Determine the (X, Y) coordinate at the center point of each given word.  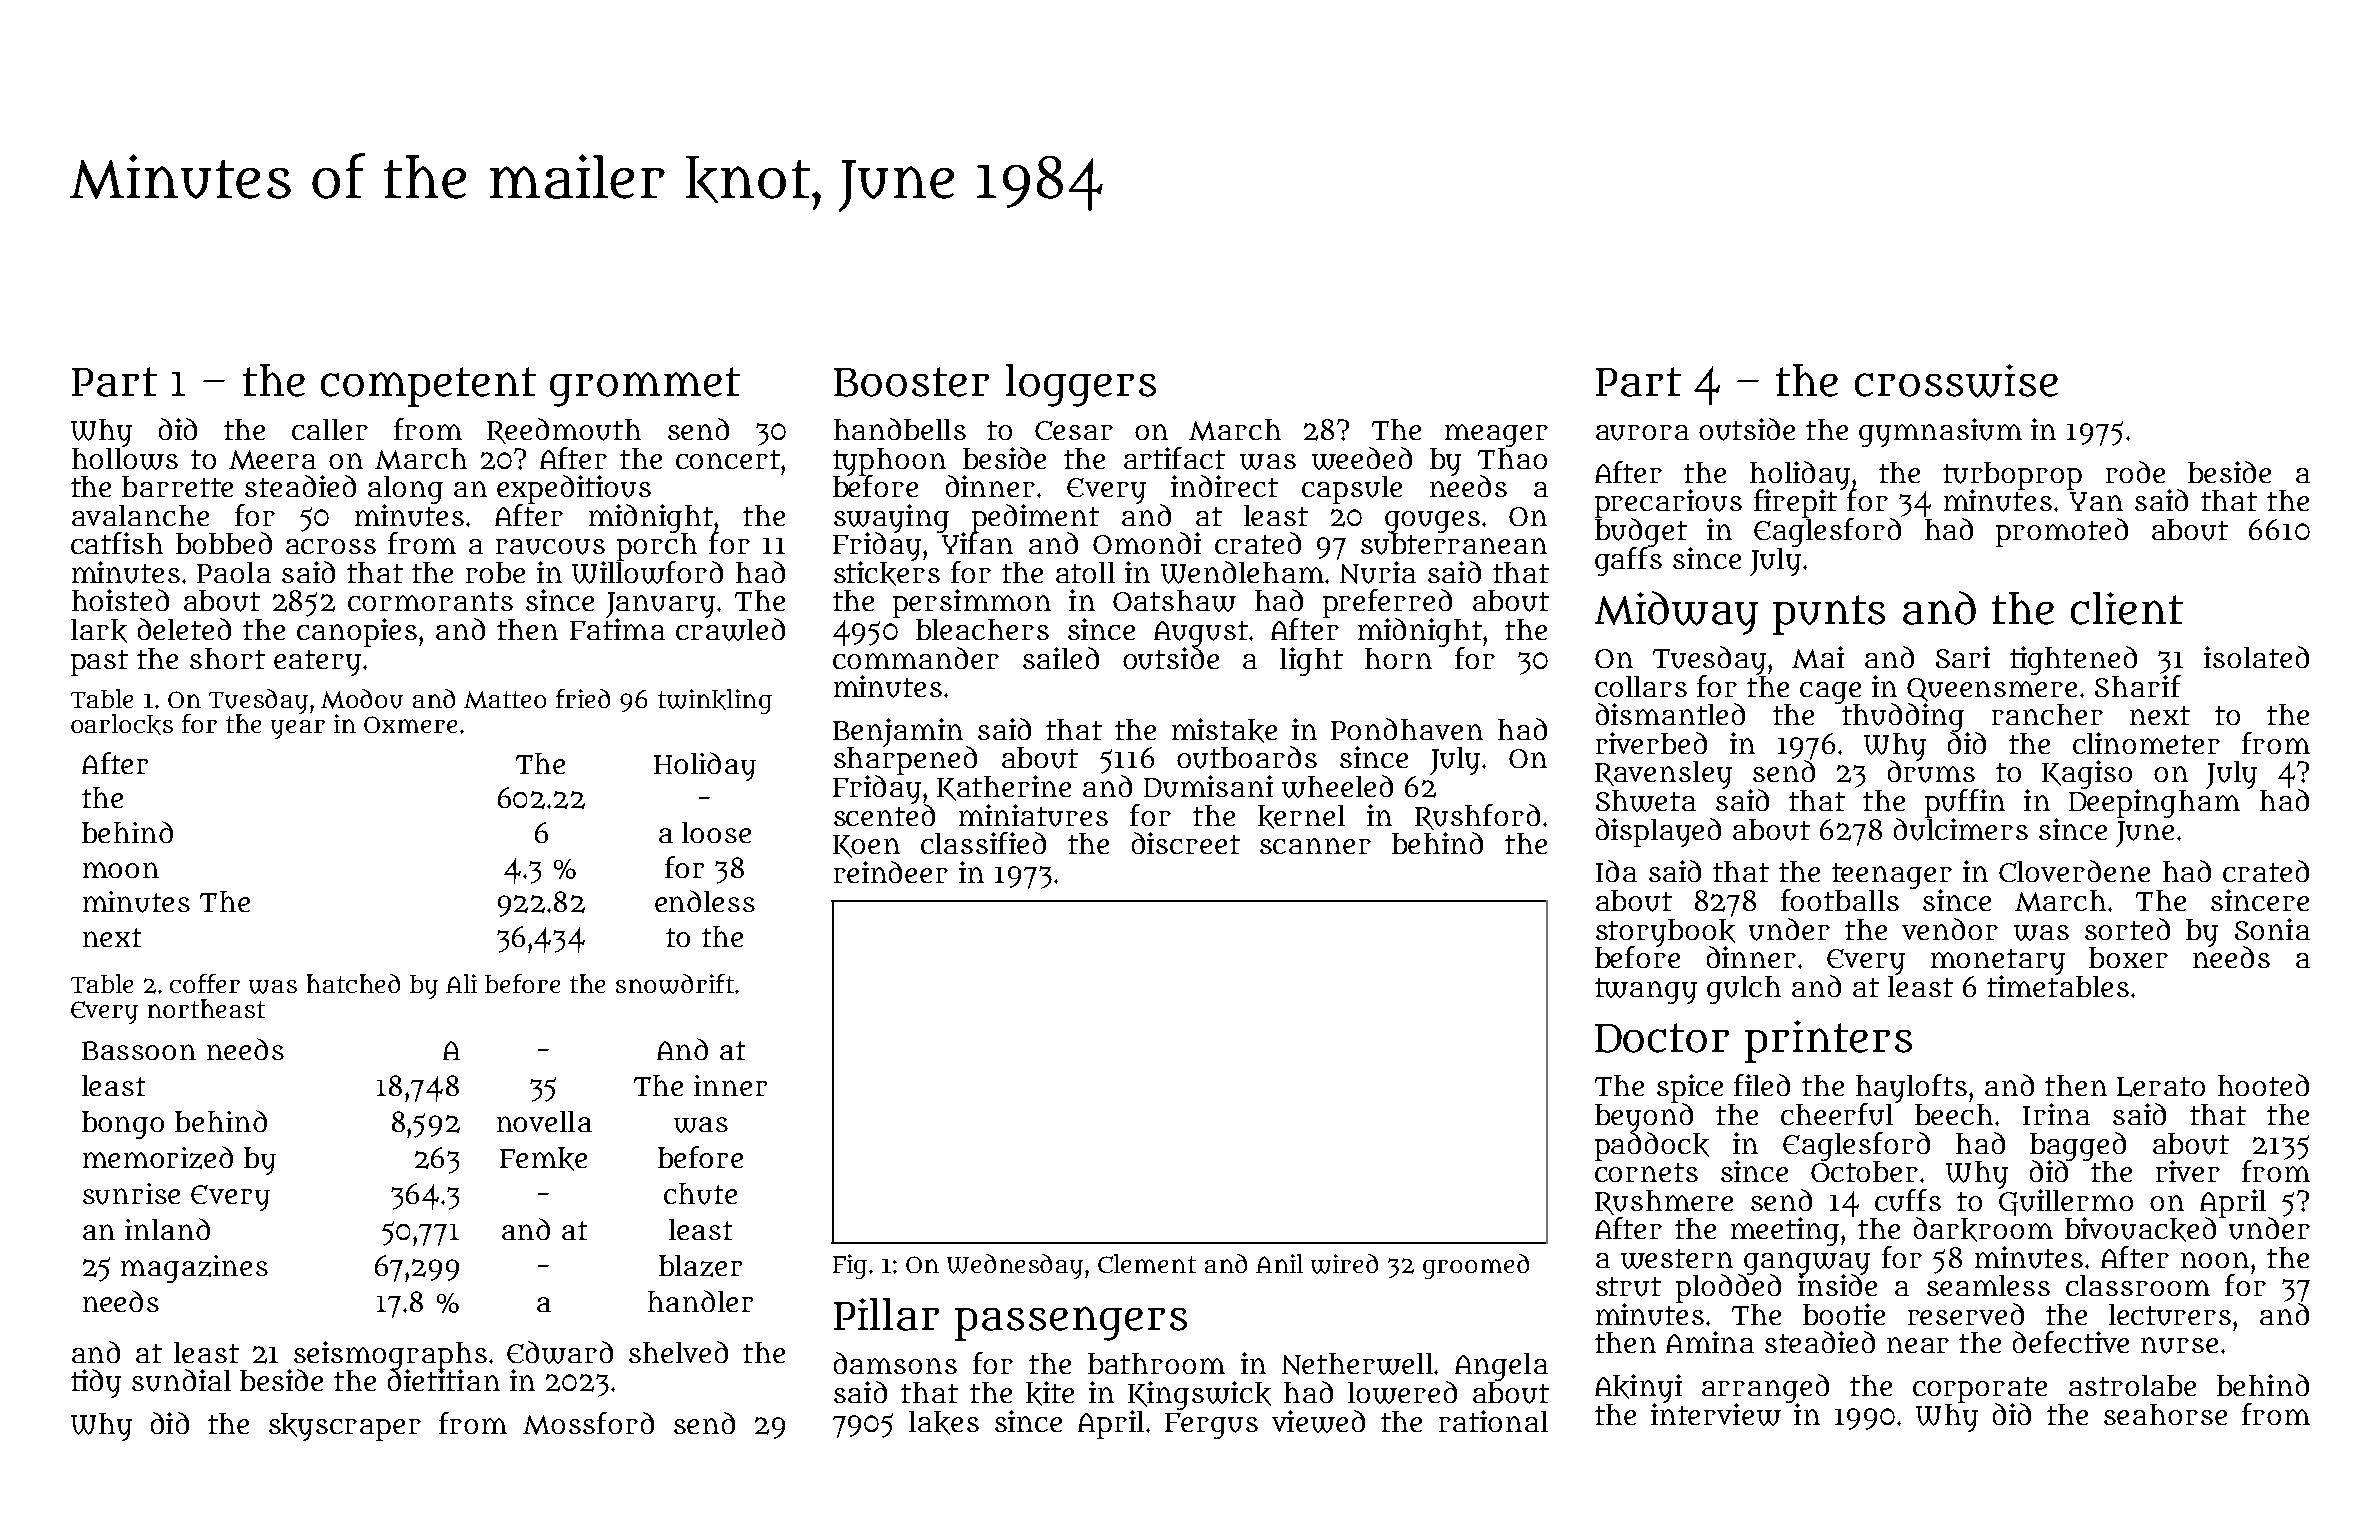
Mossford (588, 1423)
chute (700, 1194)
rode (2135, 472)
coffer (205, 983)
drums (1931, 772)
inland (167, 1229)
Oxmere (410, 724)
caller (330, 429)
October (1864, 1171)
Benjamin (898, 732)
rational (1493, 1421)
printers (1828, 1041)
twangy (1646, 991)
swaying (891, 518)
